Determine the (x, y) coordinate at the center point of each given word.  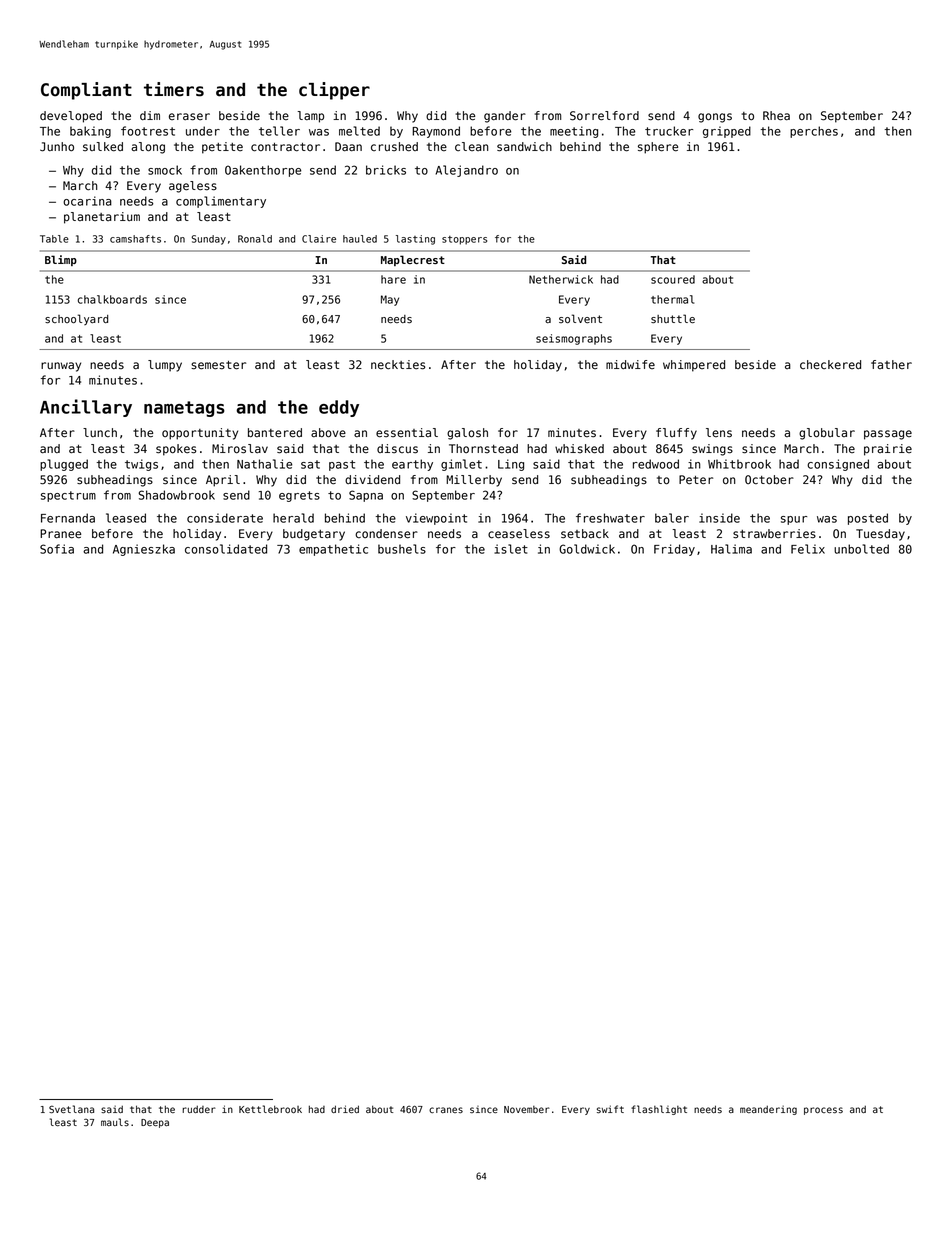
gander (505, 117)
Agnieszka (144, 550)
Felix (808, 549)
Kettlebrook (270, 1109)
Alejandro (466, 171)
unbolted (861, 549)
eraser (189, 117)
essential (407, 433)
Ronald (255, 239)
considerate (225, 518)
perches (814, 132)
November (527, 1109)
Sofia (57, 549)
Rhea (776, 116)
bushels (402, 549)
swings (712, 450)
